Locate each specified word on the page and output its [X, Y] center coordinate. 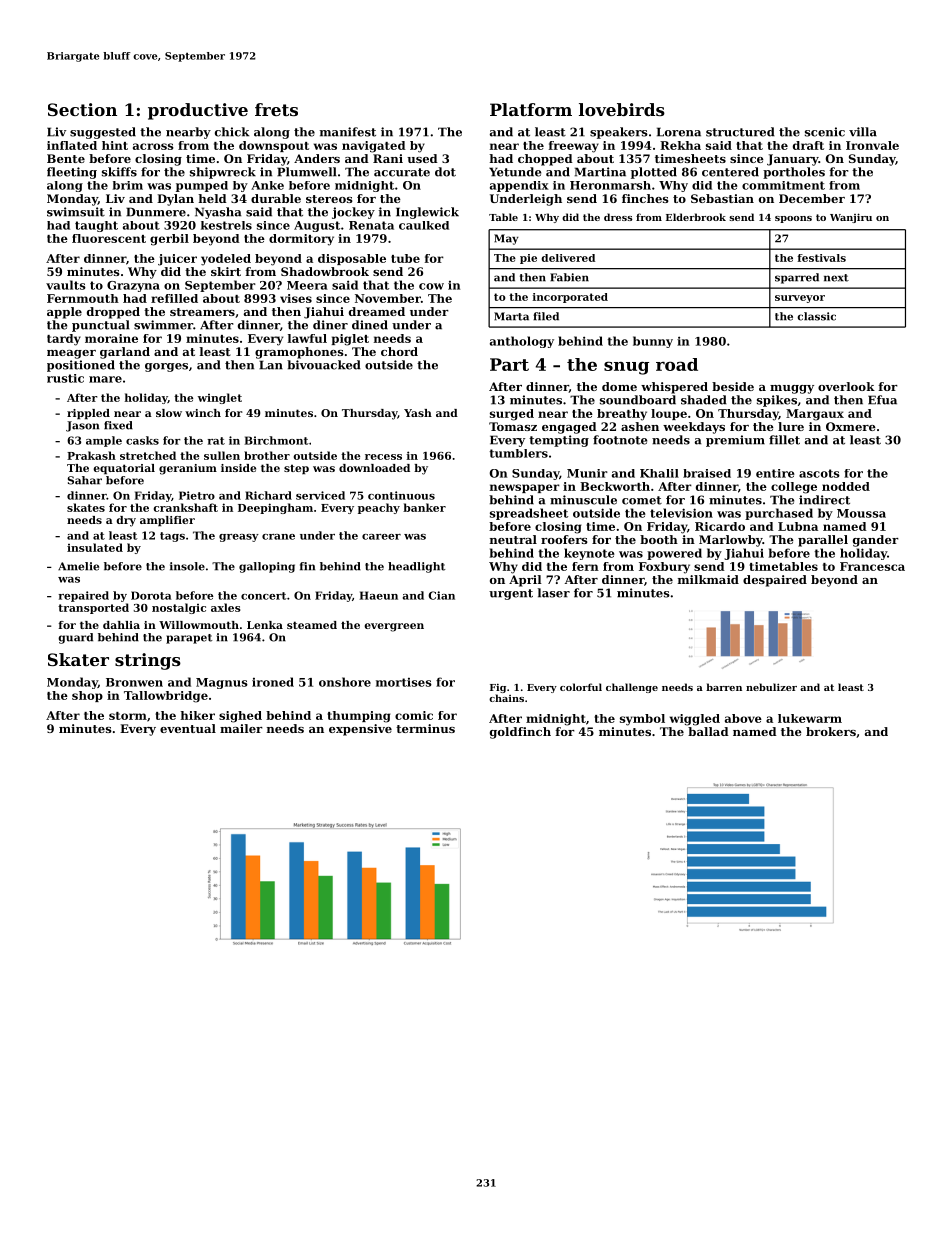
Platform [531, 109]
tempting [559, 441]
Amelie [78, 566]
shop [87, 696]
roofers [564, 539]
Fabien [569, 277]
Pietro [197, 495]
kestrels [226, 225]
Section [82, 109]
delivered [568, 258]
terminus [425, 728]
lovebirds [622, 109]
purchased [779, 514]
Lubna [798, 526]
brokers [831, 731]
